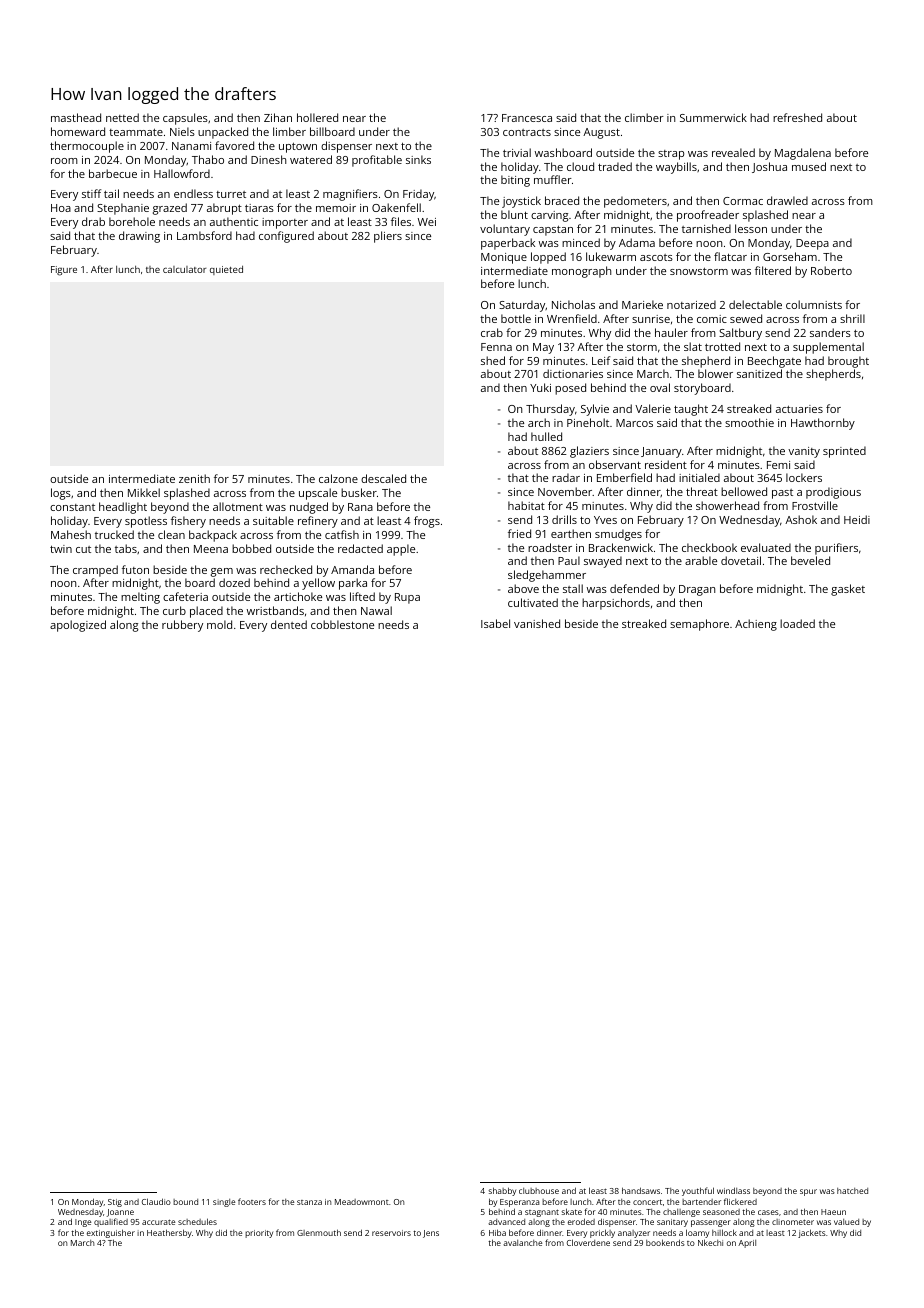 The height and width of the document is (1308, 924). Describe the element at coordinates (309, 1202) in the document. I see `stanza` at that location.
